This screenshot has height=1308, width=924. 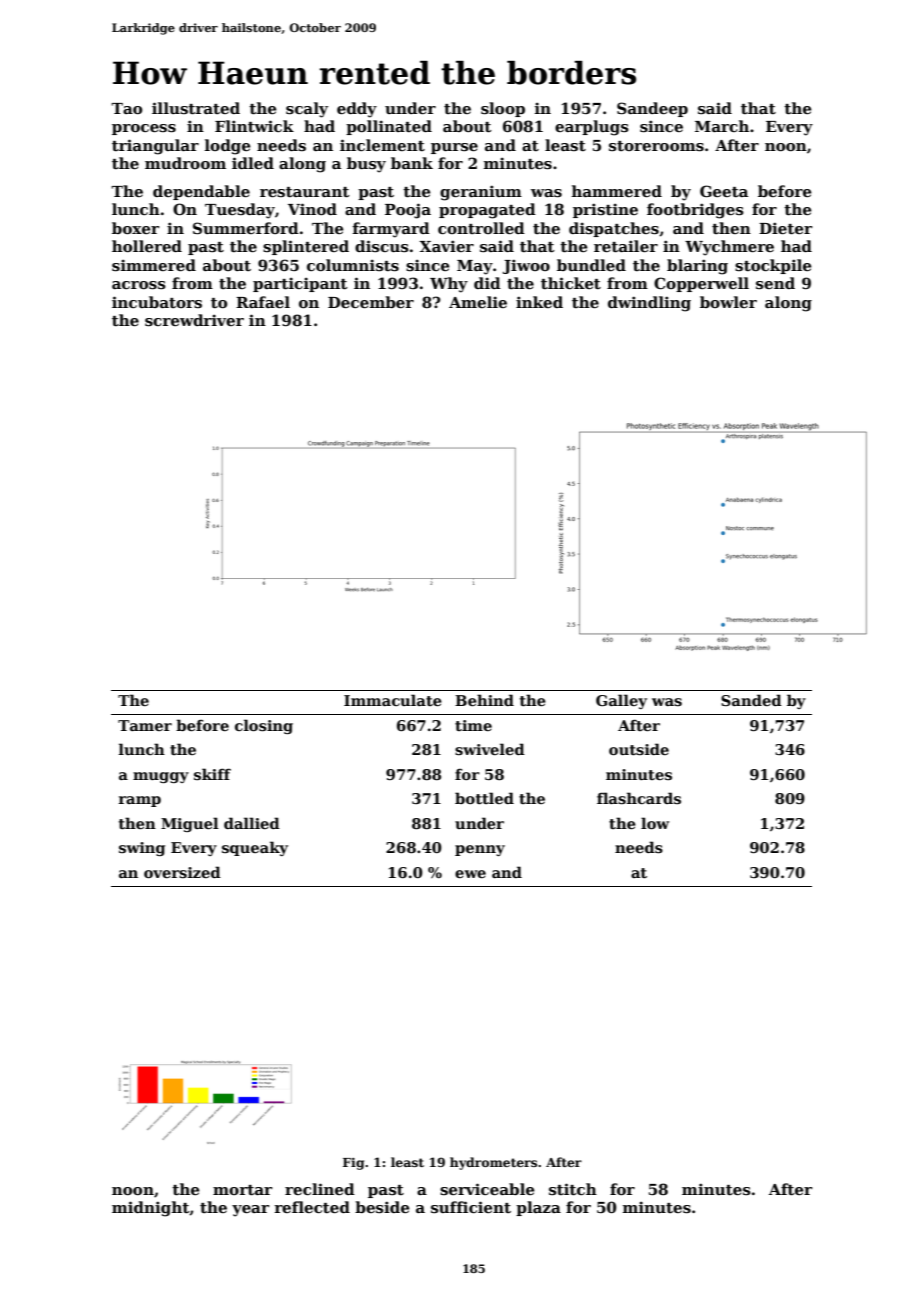 I want to click on sloop, so click(x=503, y=109).
